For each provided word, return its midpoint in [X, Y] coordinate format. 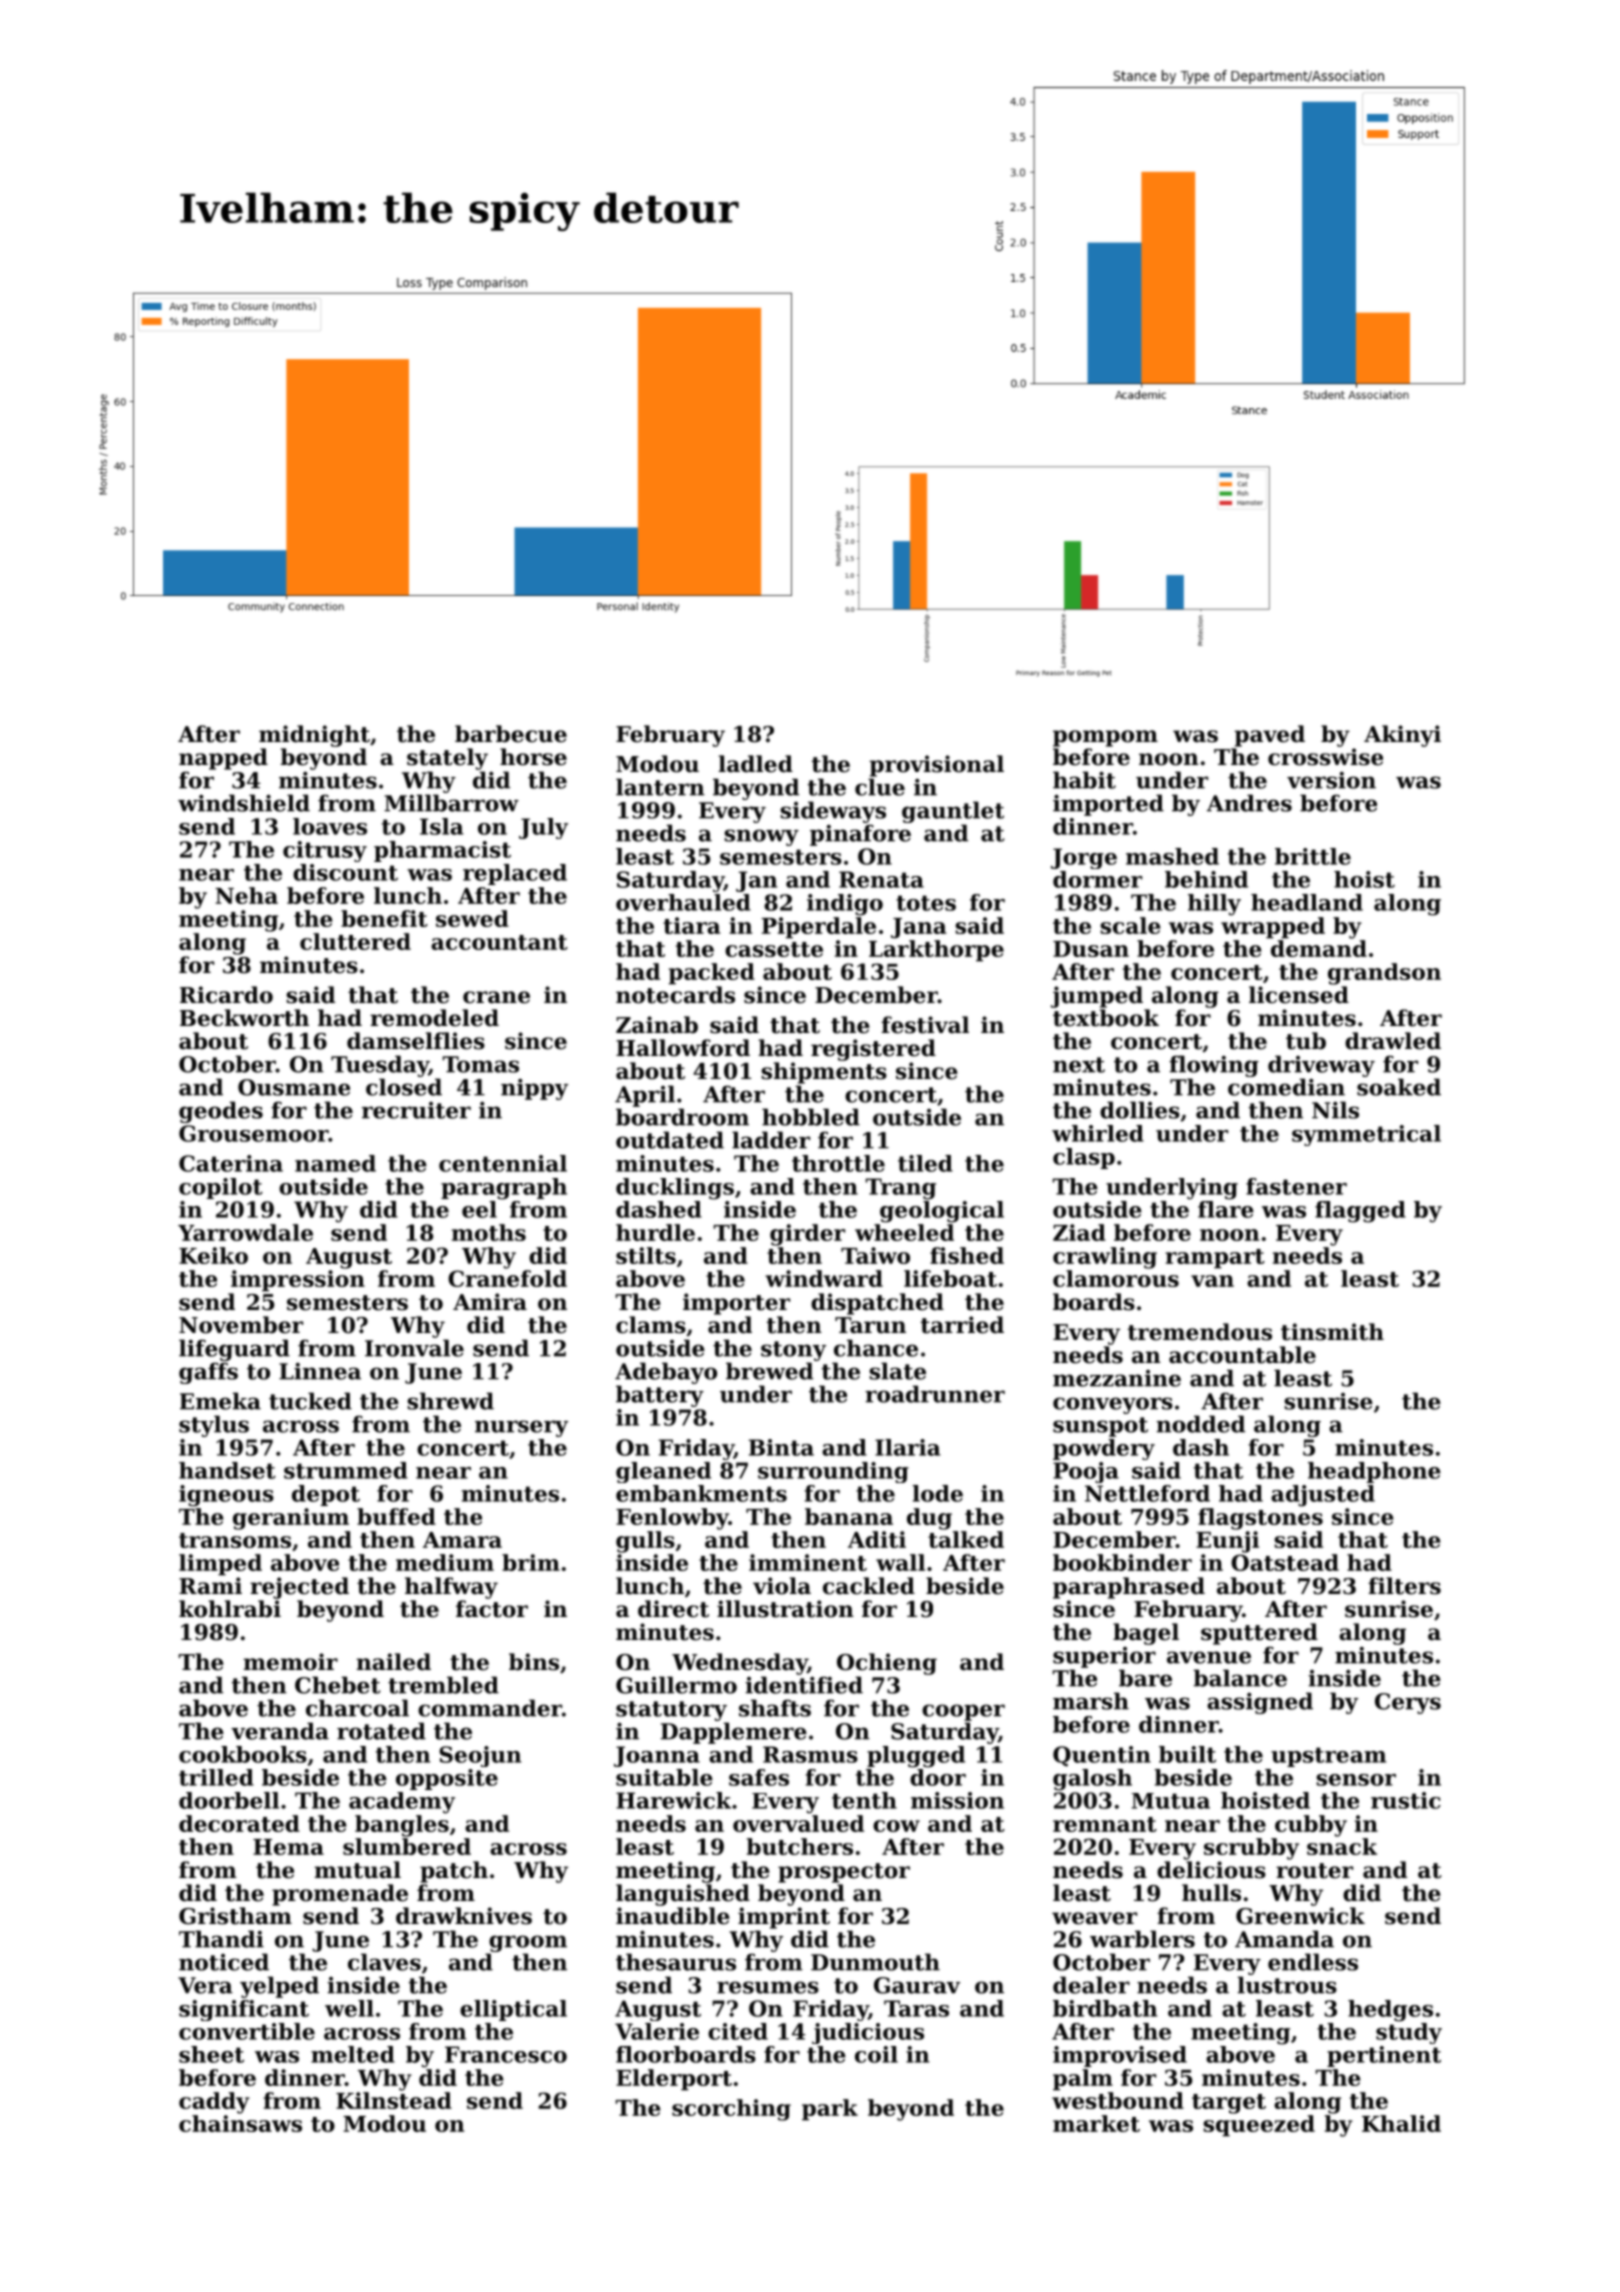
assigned [1260, 1703]
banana [849, 1516]
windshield [244, 803]
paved [1270, 736]
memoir [290, 1662]
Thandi [221, 1939]
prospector [844, 1873]
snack [1342, 1846]
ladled [755, 764]
